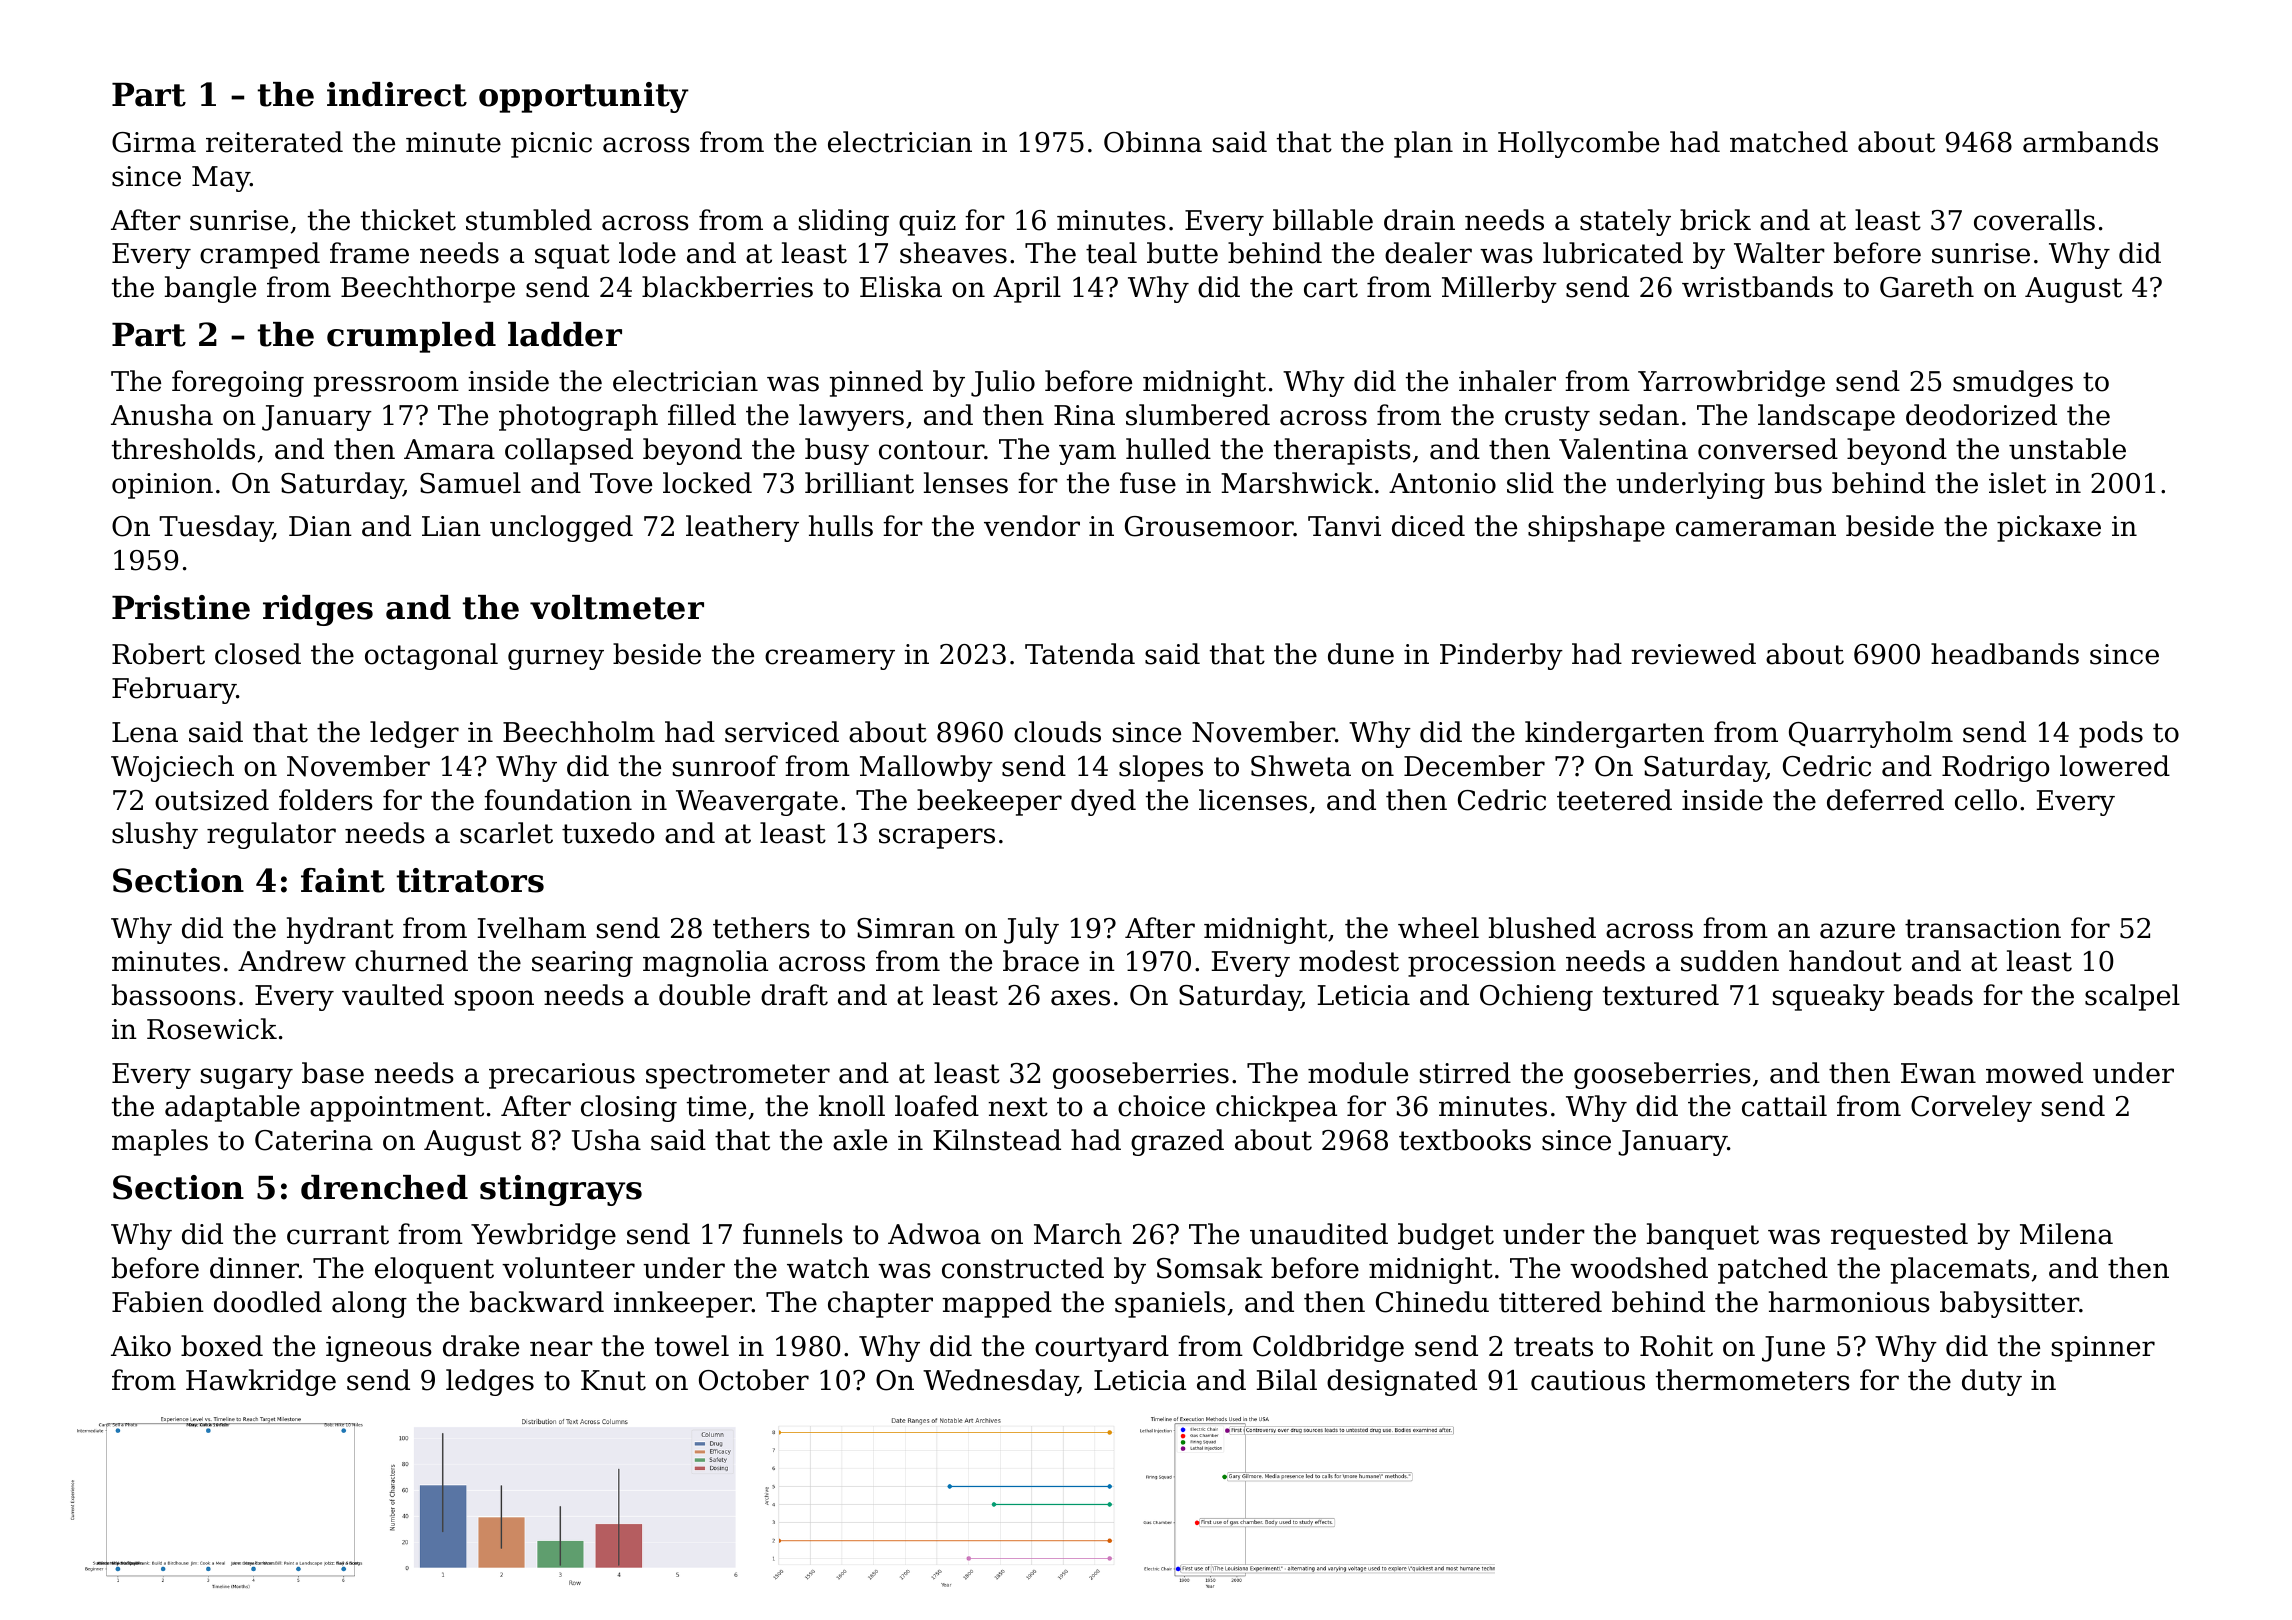 The width and height of the screenshot is (2292, 1620). Describe the element at coordinates (1177, 1142) in the screenshot. I see `grazed` at that location.
